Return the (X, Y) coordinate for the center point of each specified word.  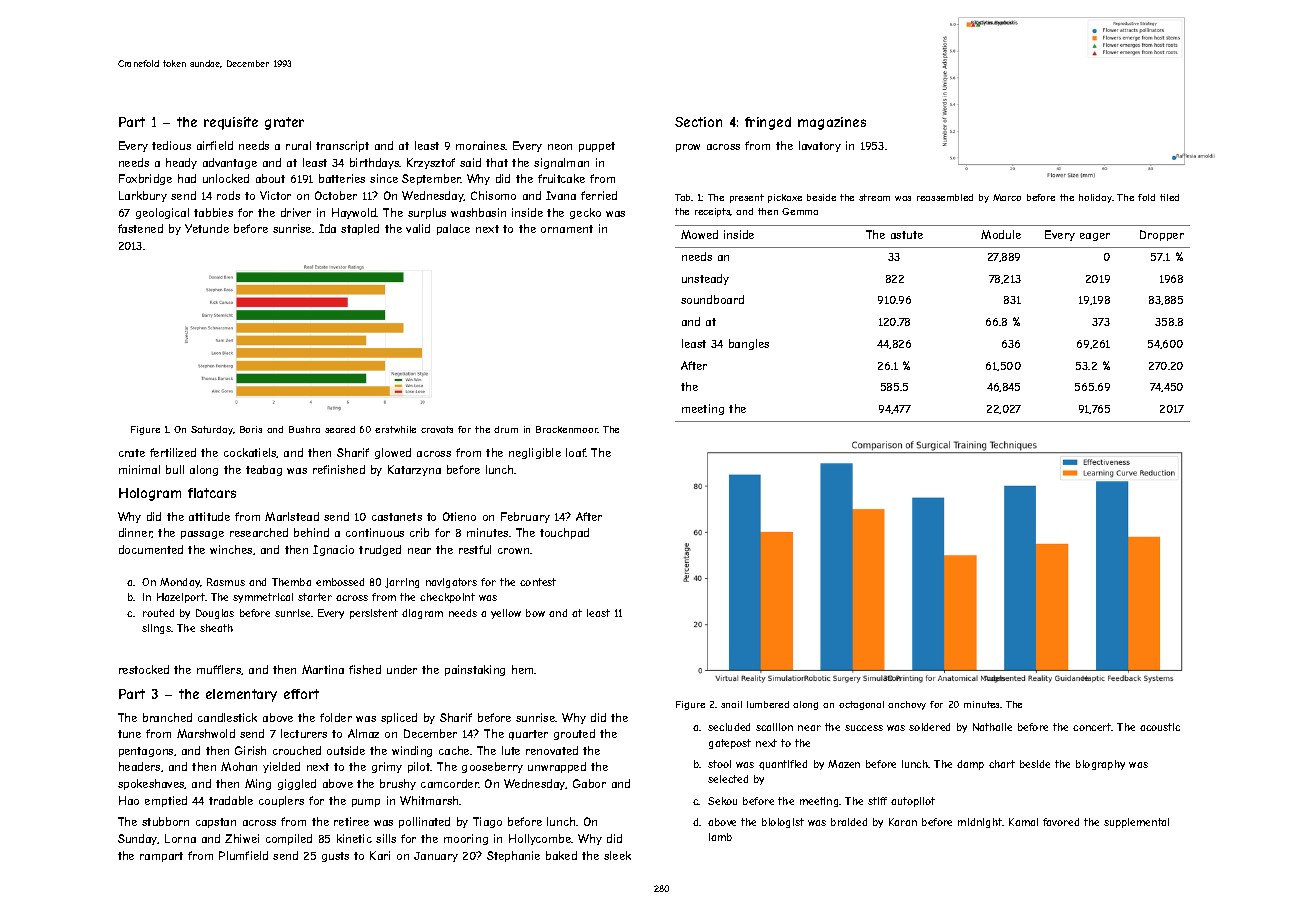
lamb (720, 837)
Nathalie (992, 727)
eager (1095, 237)
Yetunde (207, 228)
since (384, 178)
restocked (144, 669)
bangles (749, 344)
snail (731, 704)
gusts (335, 857)
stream (874, 197)
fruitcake (561, 178)
